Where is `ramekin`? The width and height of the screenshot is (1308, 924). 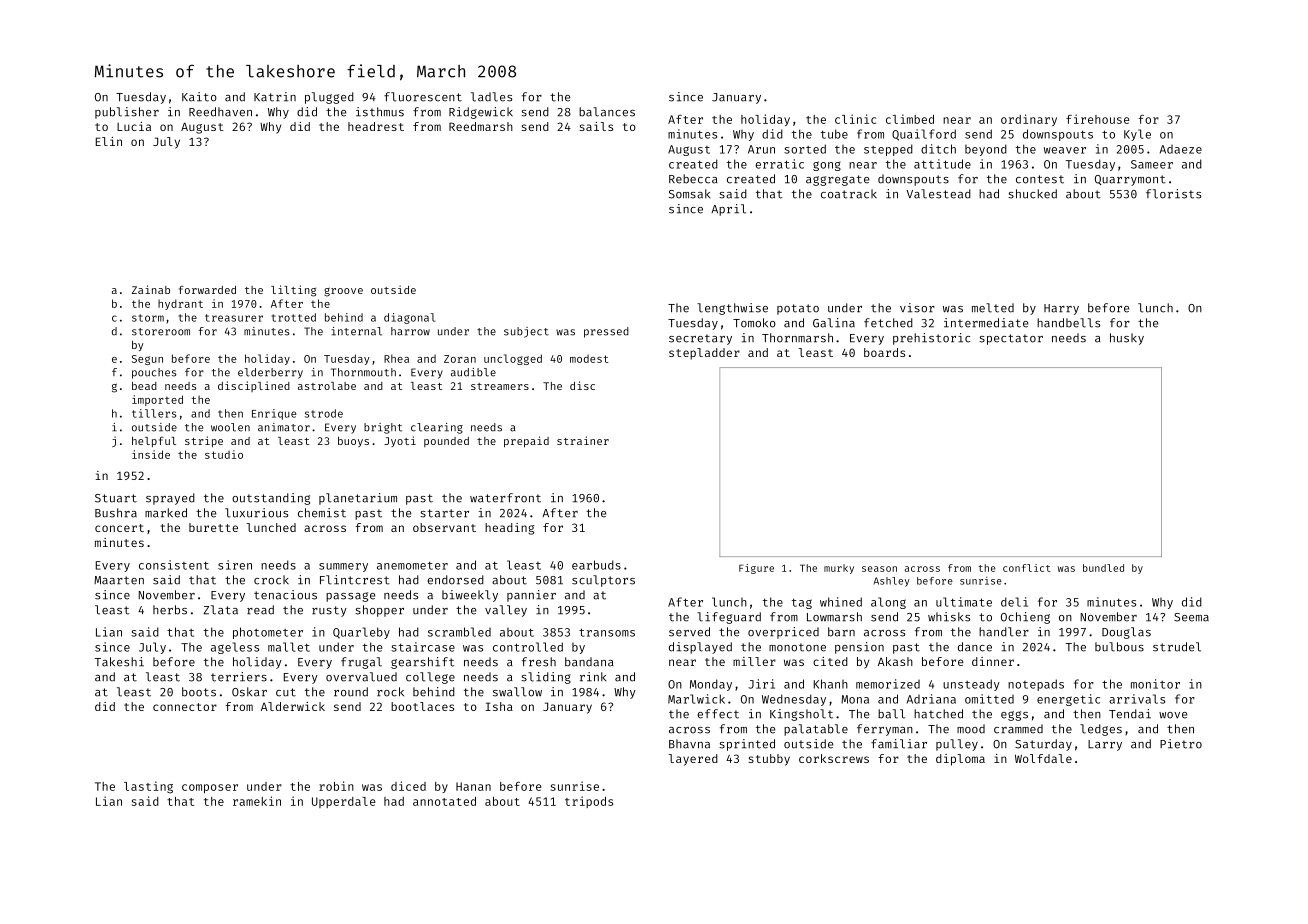
ramekin is located at coordinates (257, 801).
